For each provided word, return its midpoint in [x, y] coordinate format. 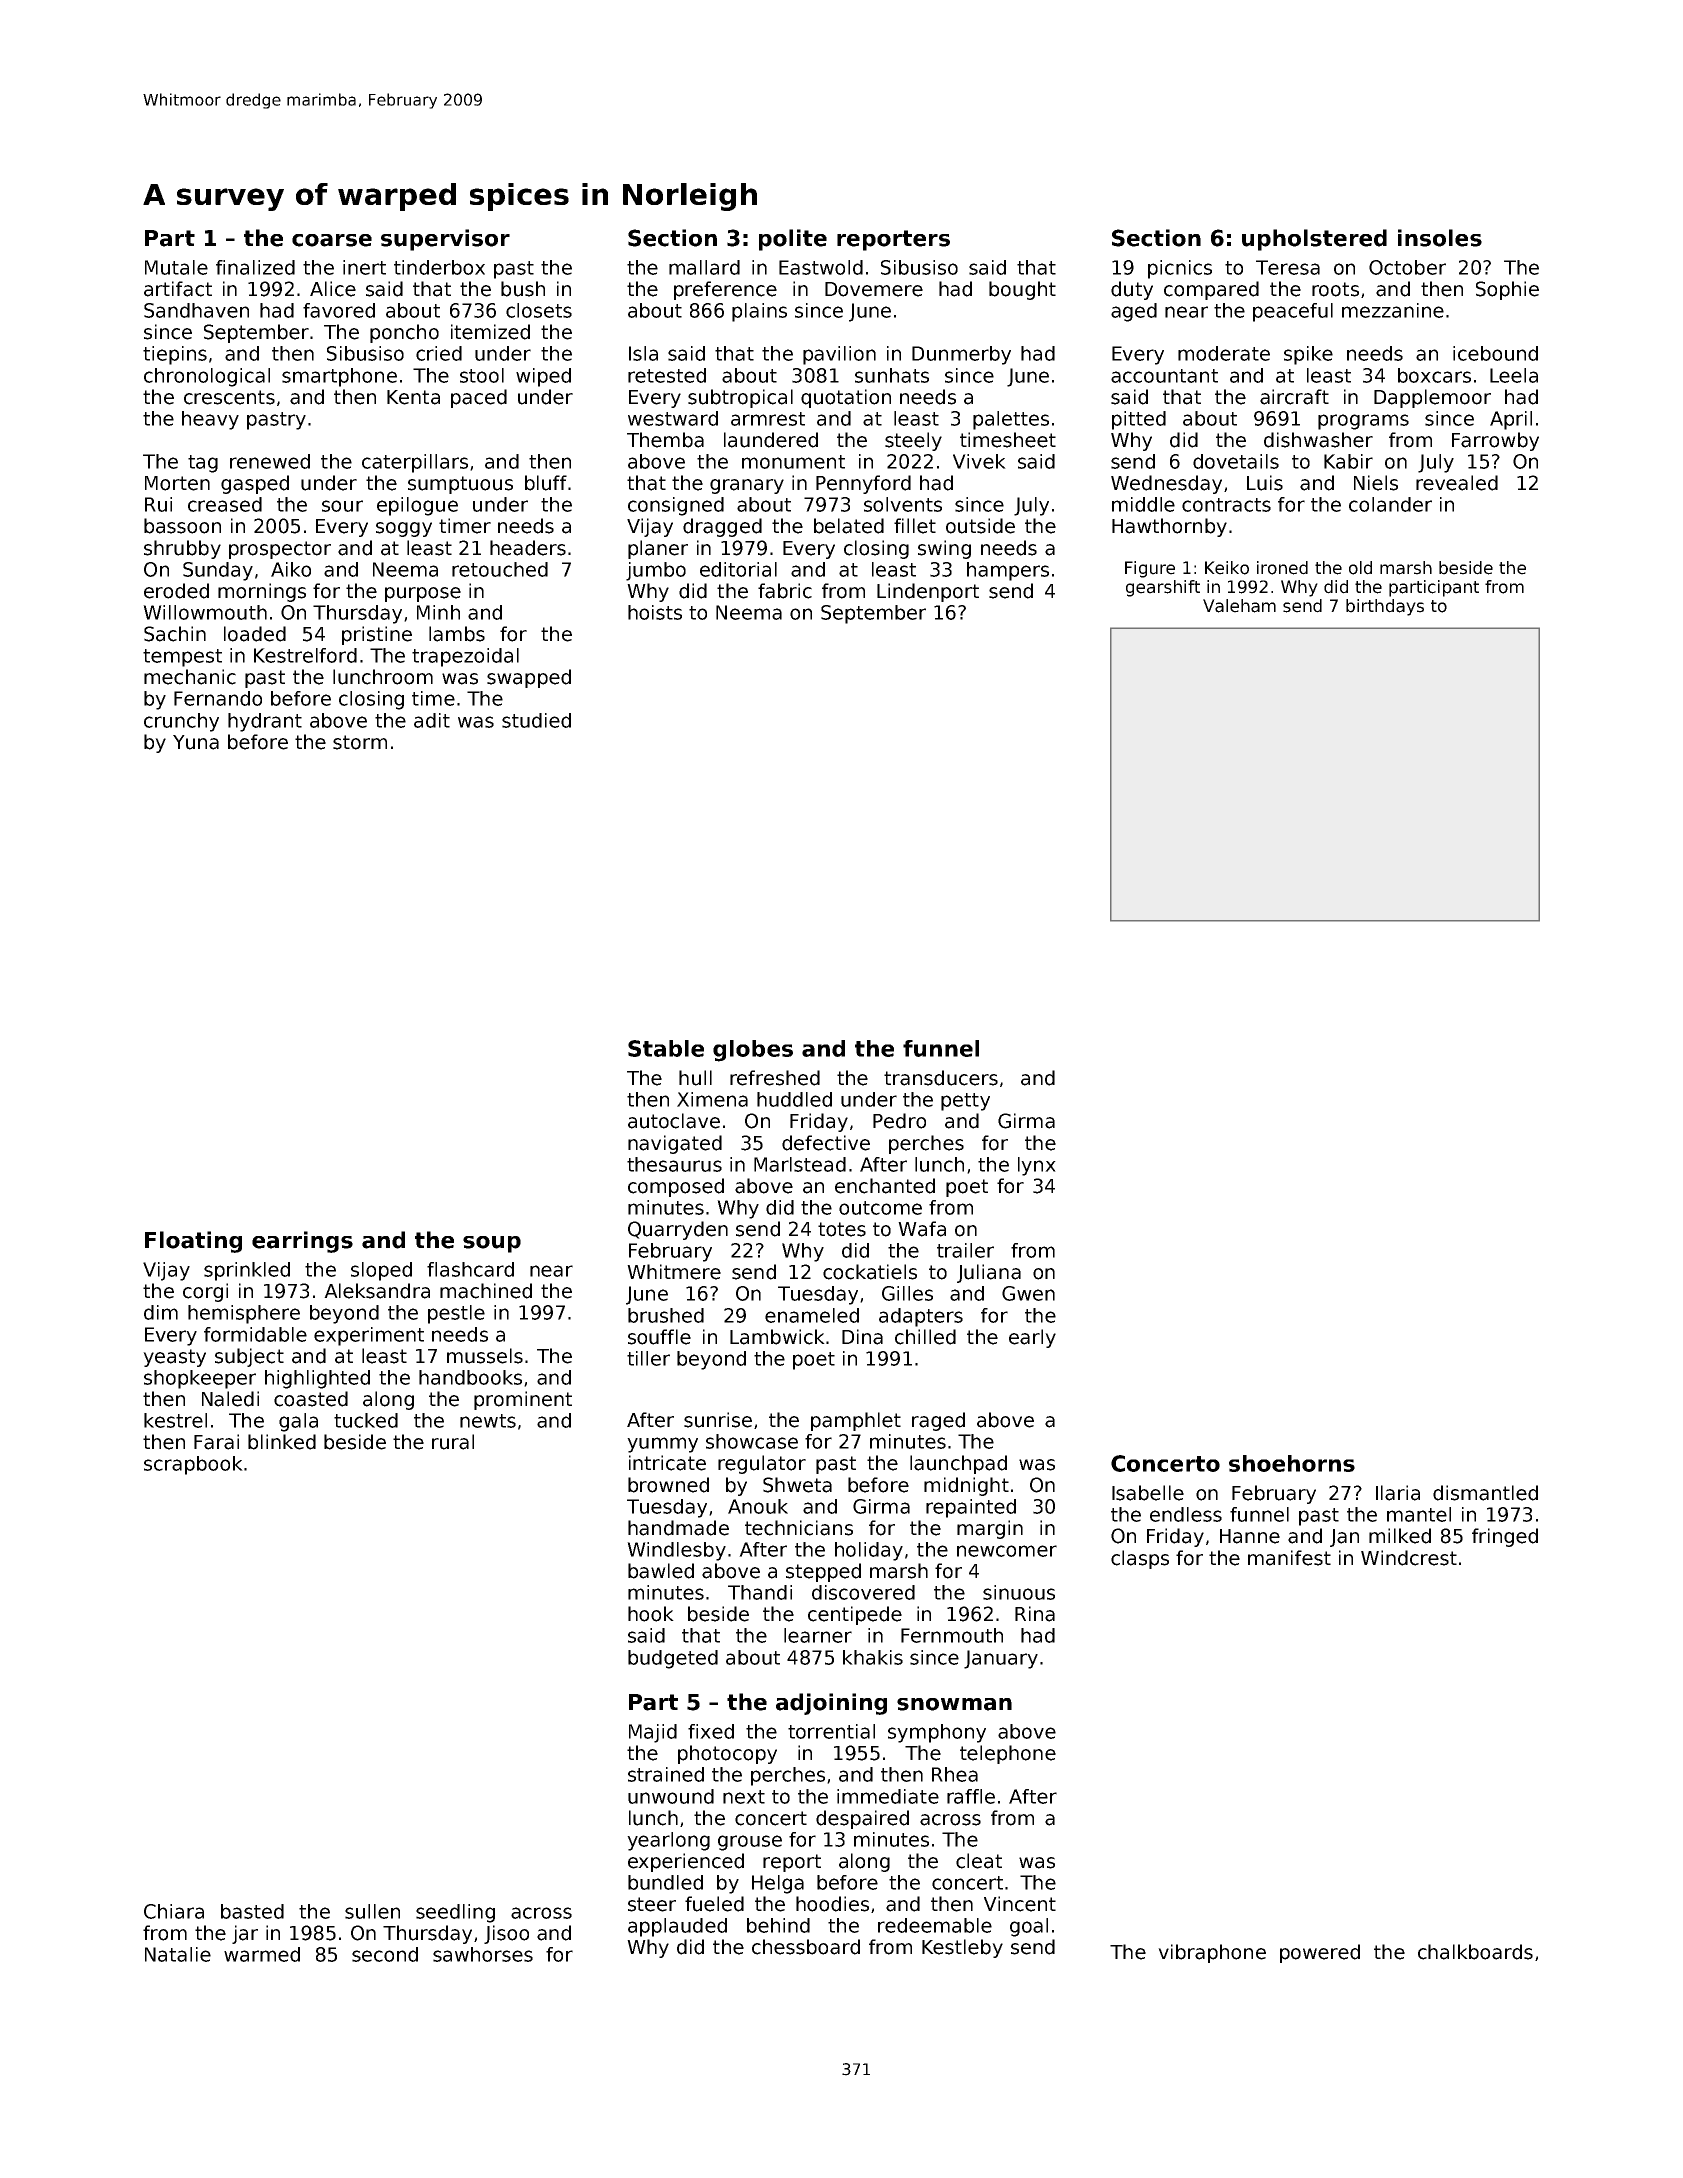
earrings [302, 1242]
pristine [377, 635]
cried [439, 353]
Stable [666, 1048]
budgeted [673, 1659]
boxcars [1434, 375]
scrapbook [193, 1465]
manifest [1289, 1558]
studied [536, 720]
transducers [941, 1078]
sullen [372, 1911]
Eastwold [821, 267]
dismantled [1485, 1493]
